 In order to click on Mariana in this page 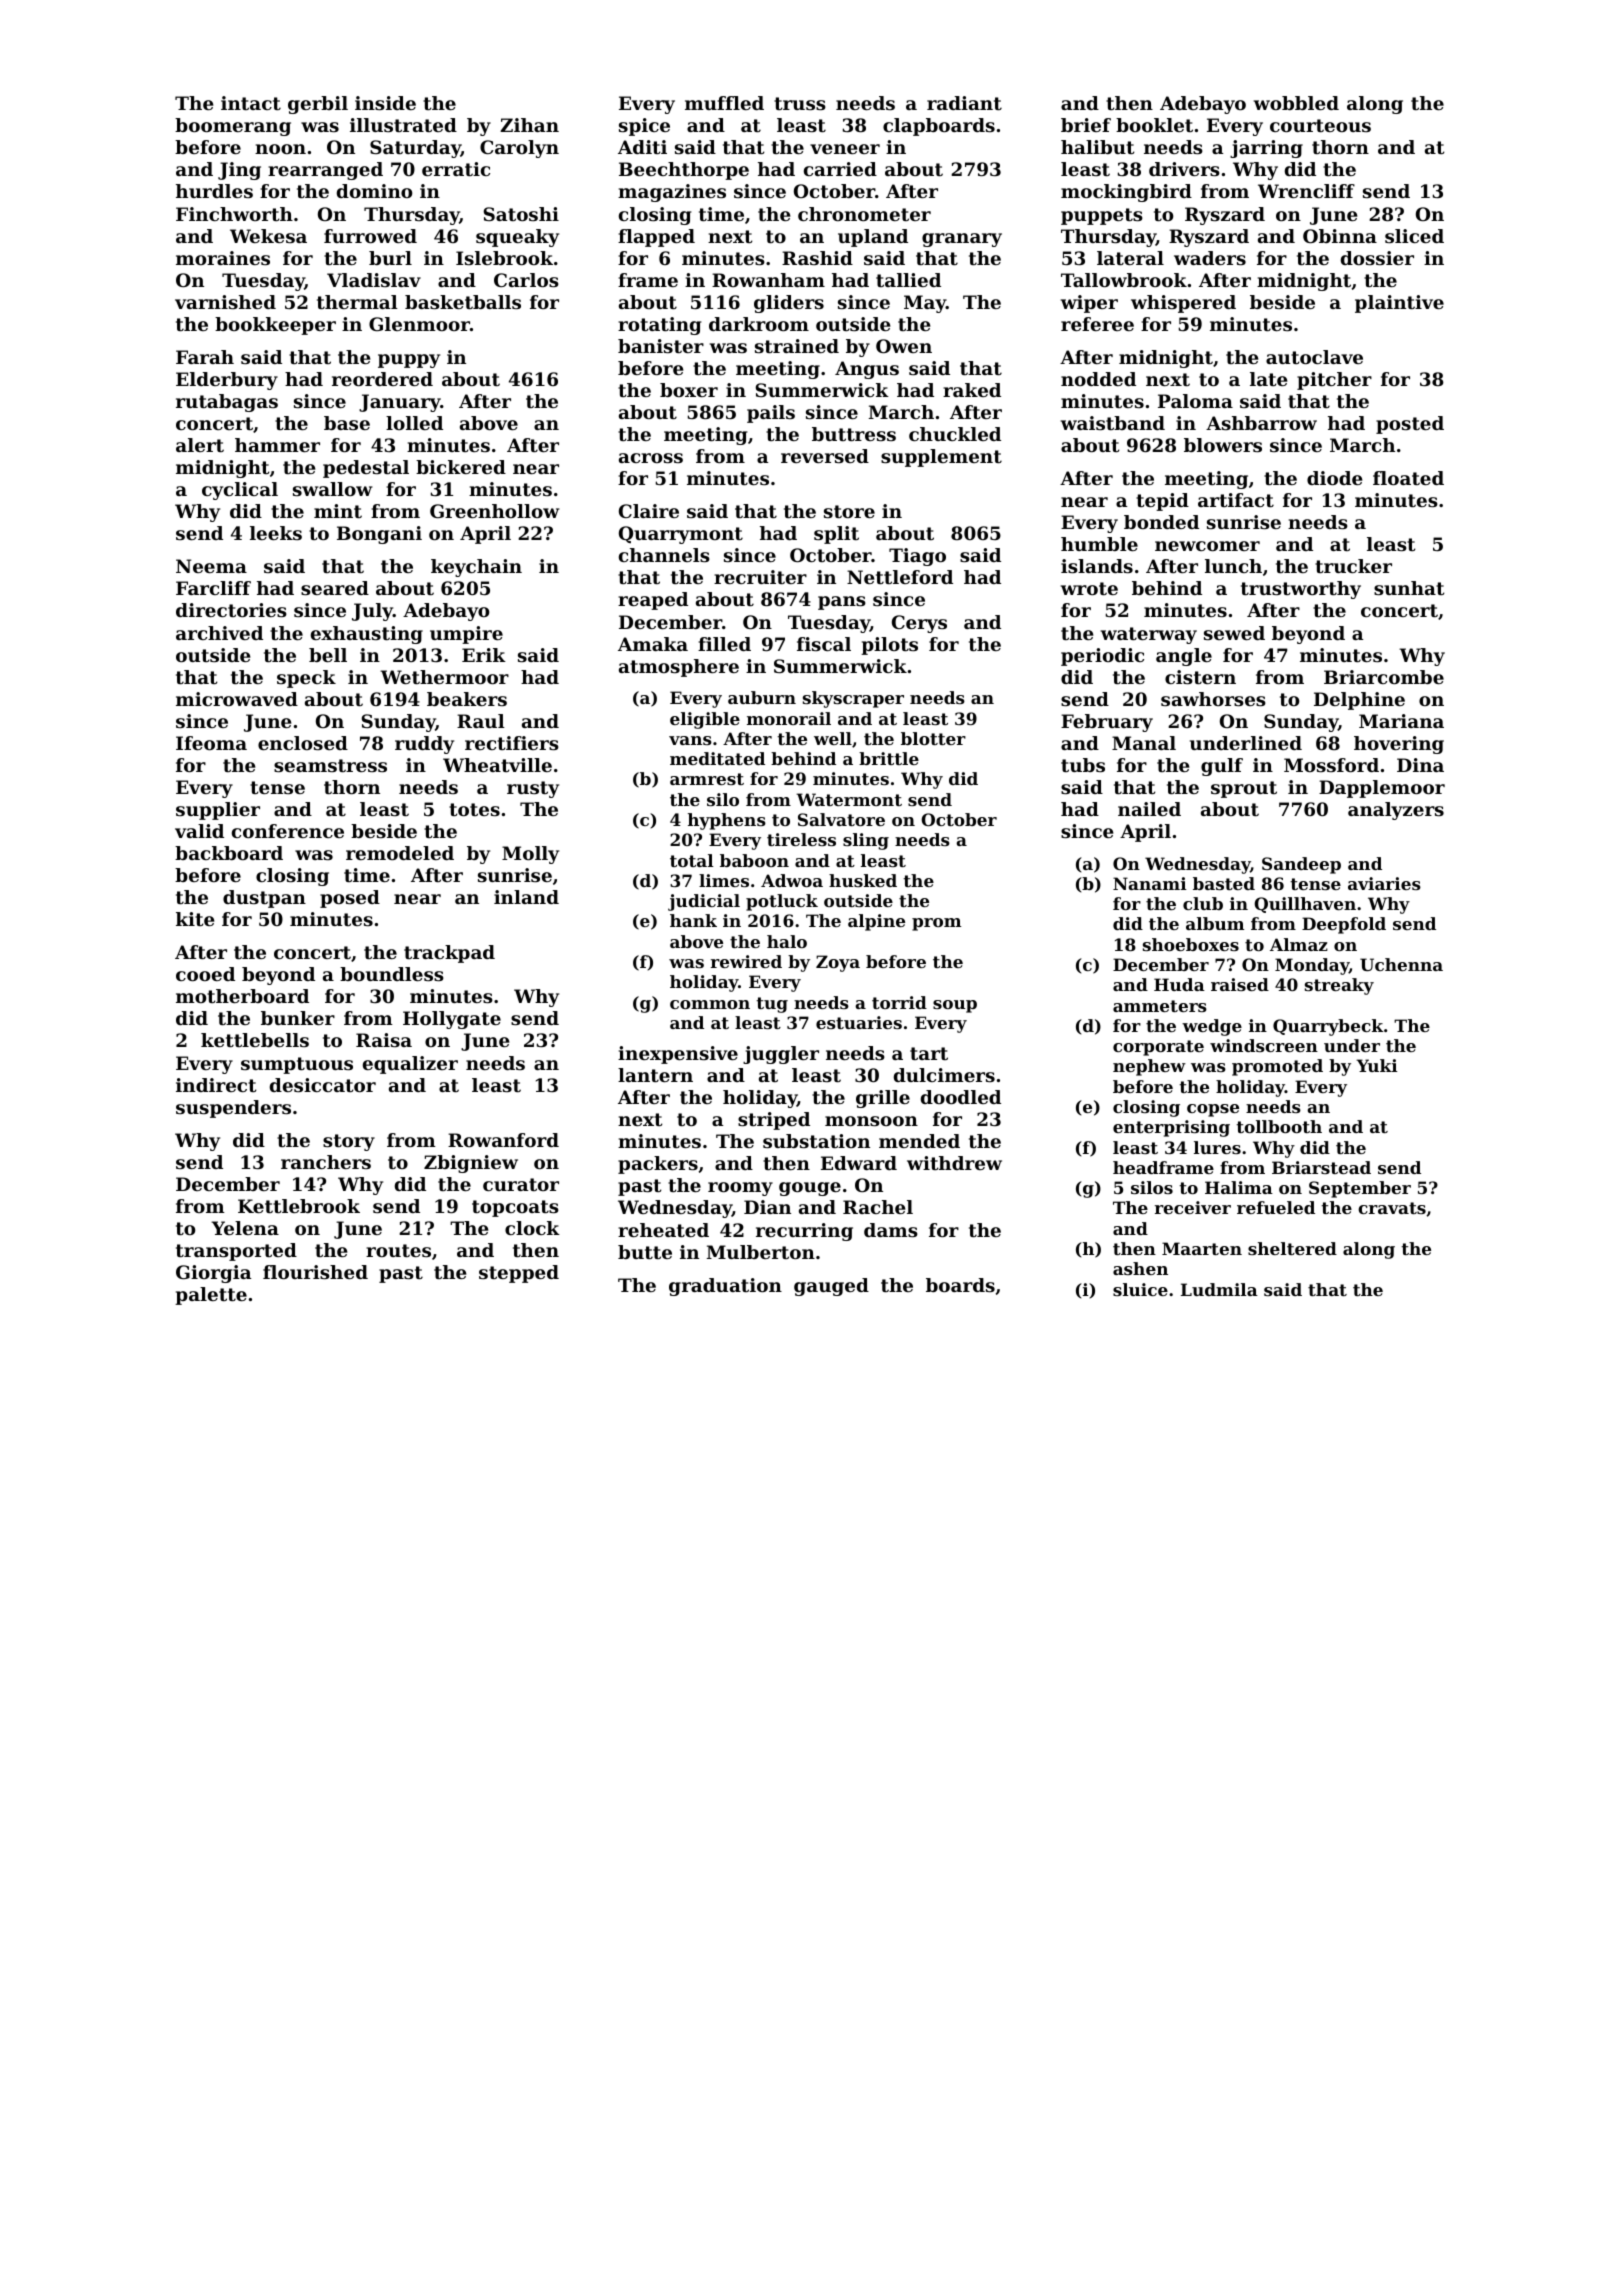, I will do `click(1401, 721)`.
